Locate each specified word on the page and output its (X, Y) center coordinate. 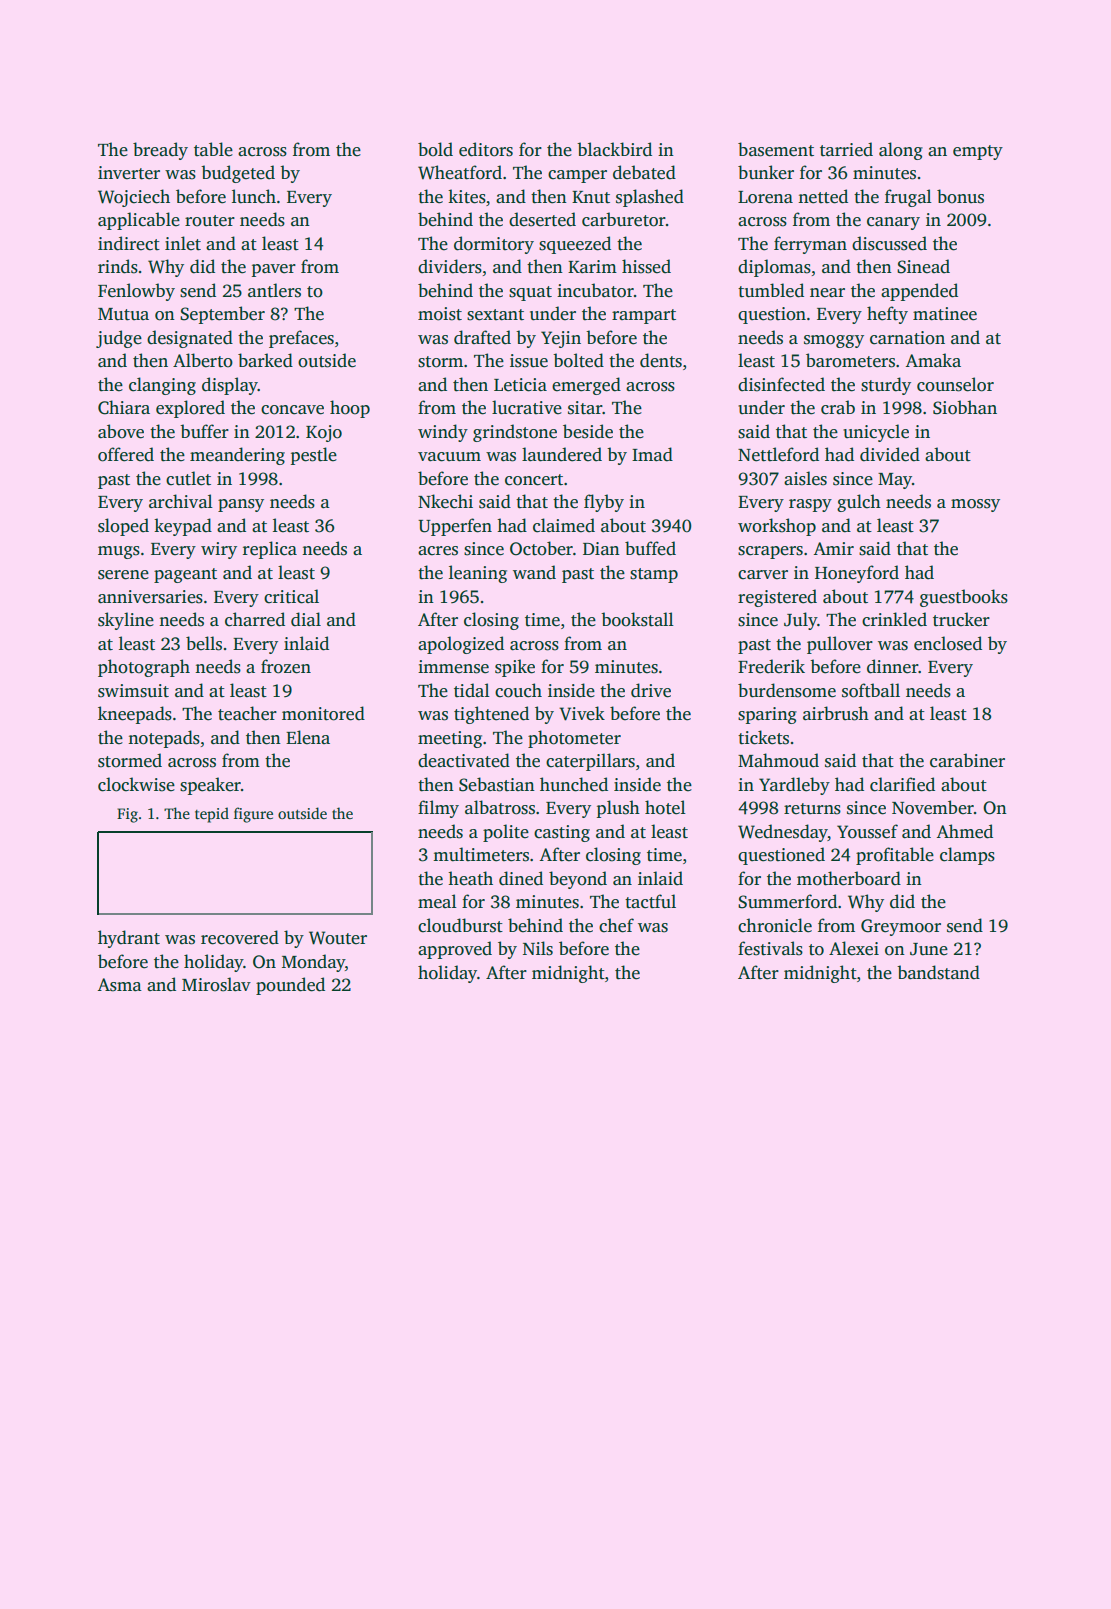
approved (455, 950)
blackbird (614, 149)
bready (160, 151)
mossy (975, 505)
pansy (241, 505)
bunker (766, 172)
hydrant (129, 939)
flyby (604, 503)
